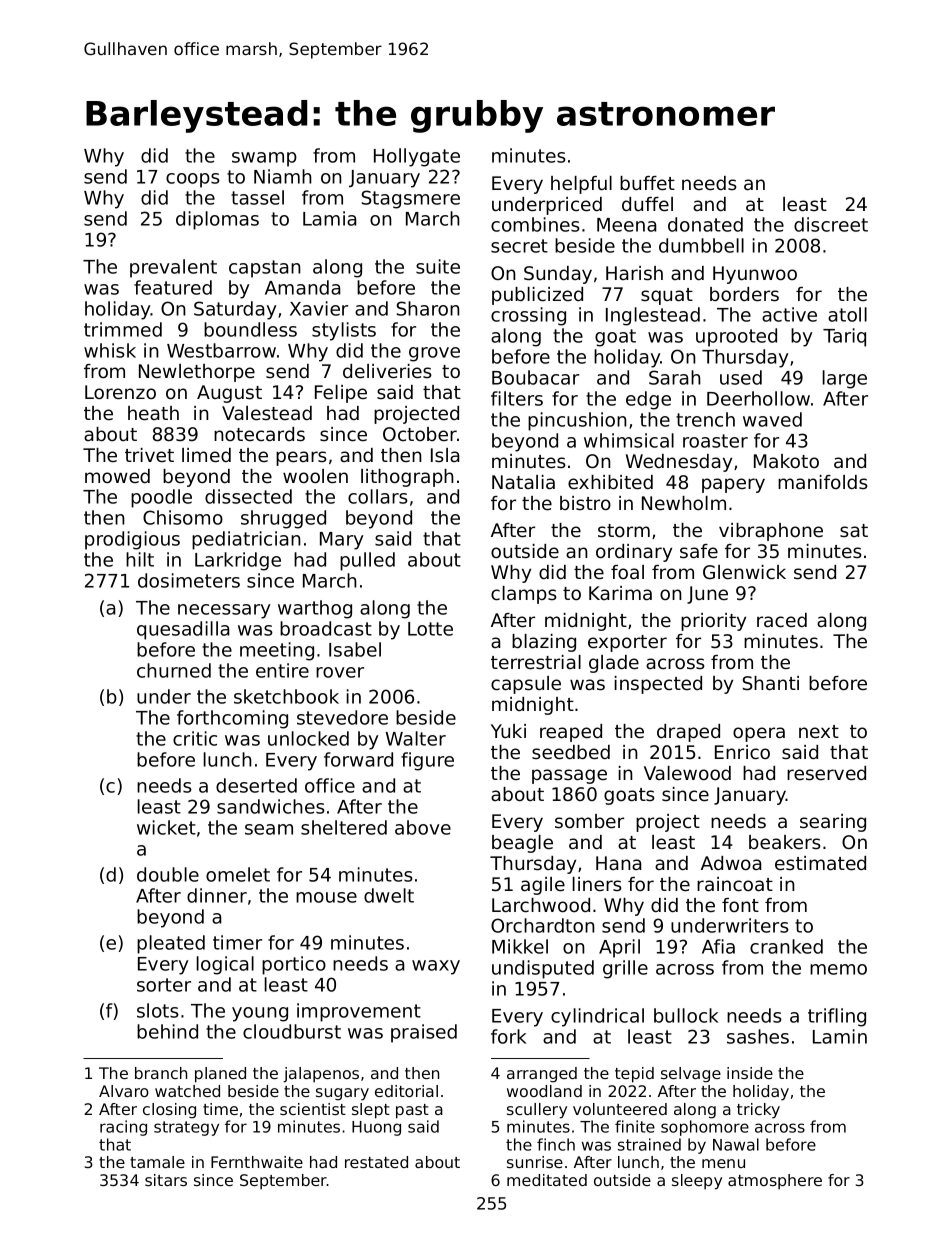 This screenshot has width=952, height=1233. What do you see at coordinates (508, 731) in the screenshot?
I see `Yuki` at bounding box center [508, 731].
